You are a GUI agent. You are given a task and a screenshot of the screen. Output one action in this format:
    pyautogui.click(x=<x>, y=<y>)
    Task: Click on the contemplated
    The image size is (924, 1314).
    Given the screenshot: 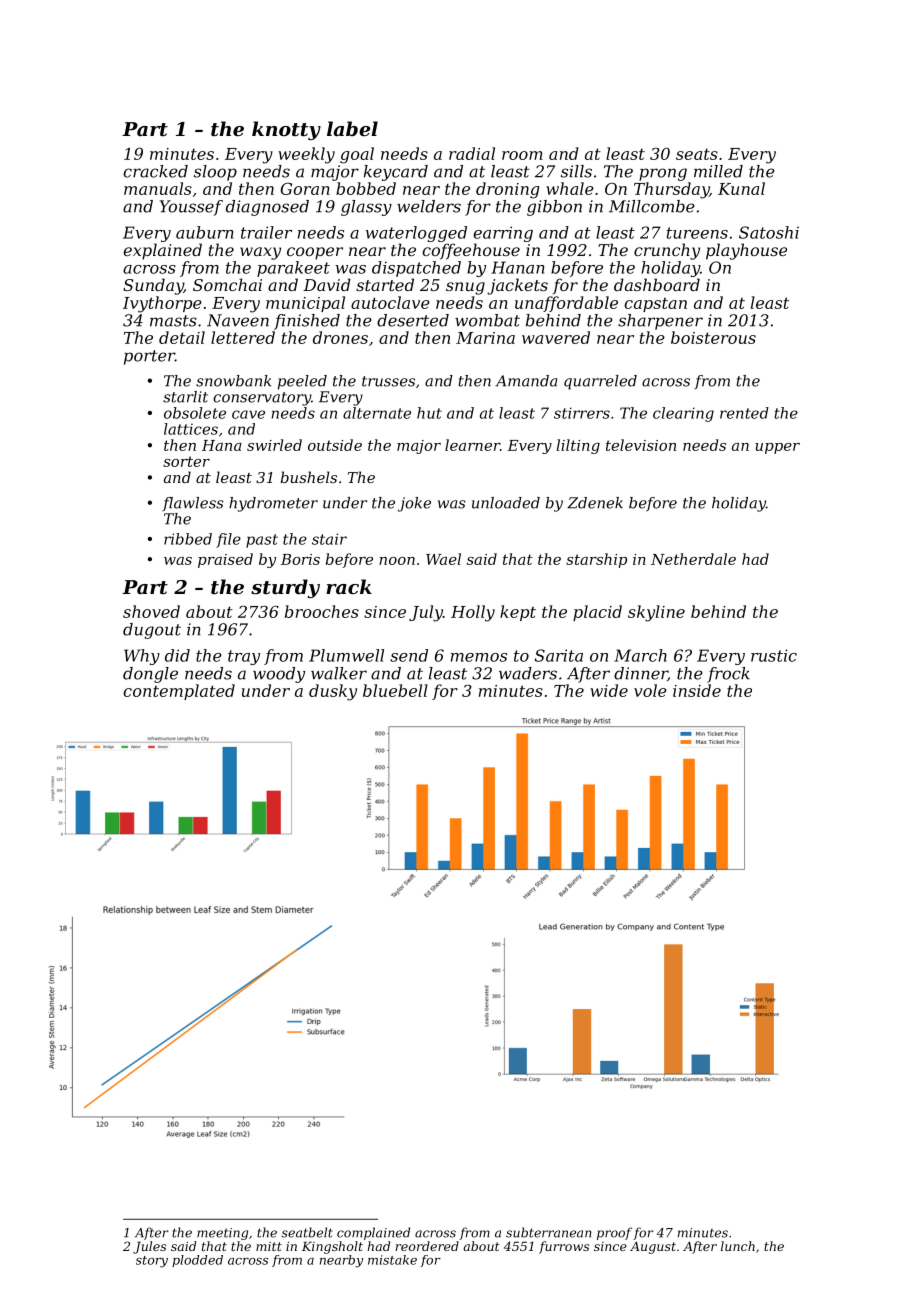 What is the action you would take?
    pyautogui.click(x=179, y=692)
